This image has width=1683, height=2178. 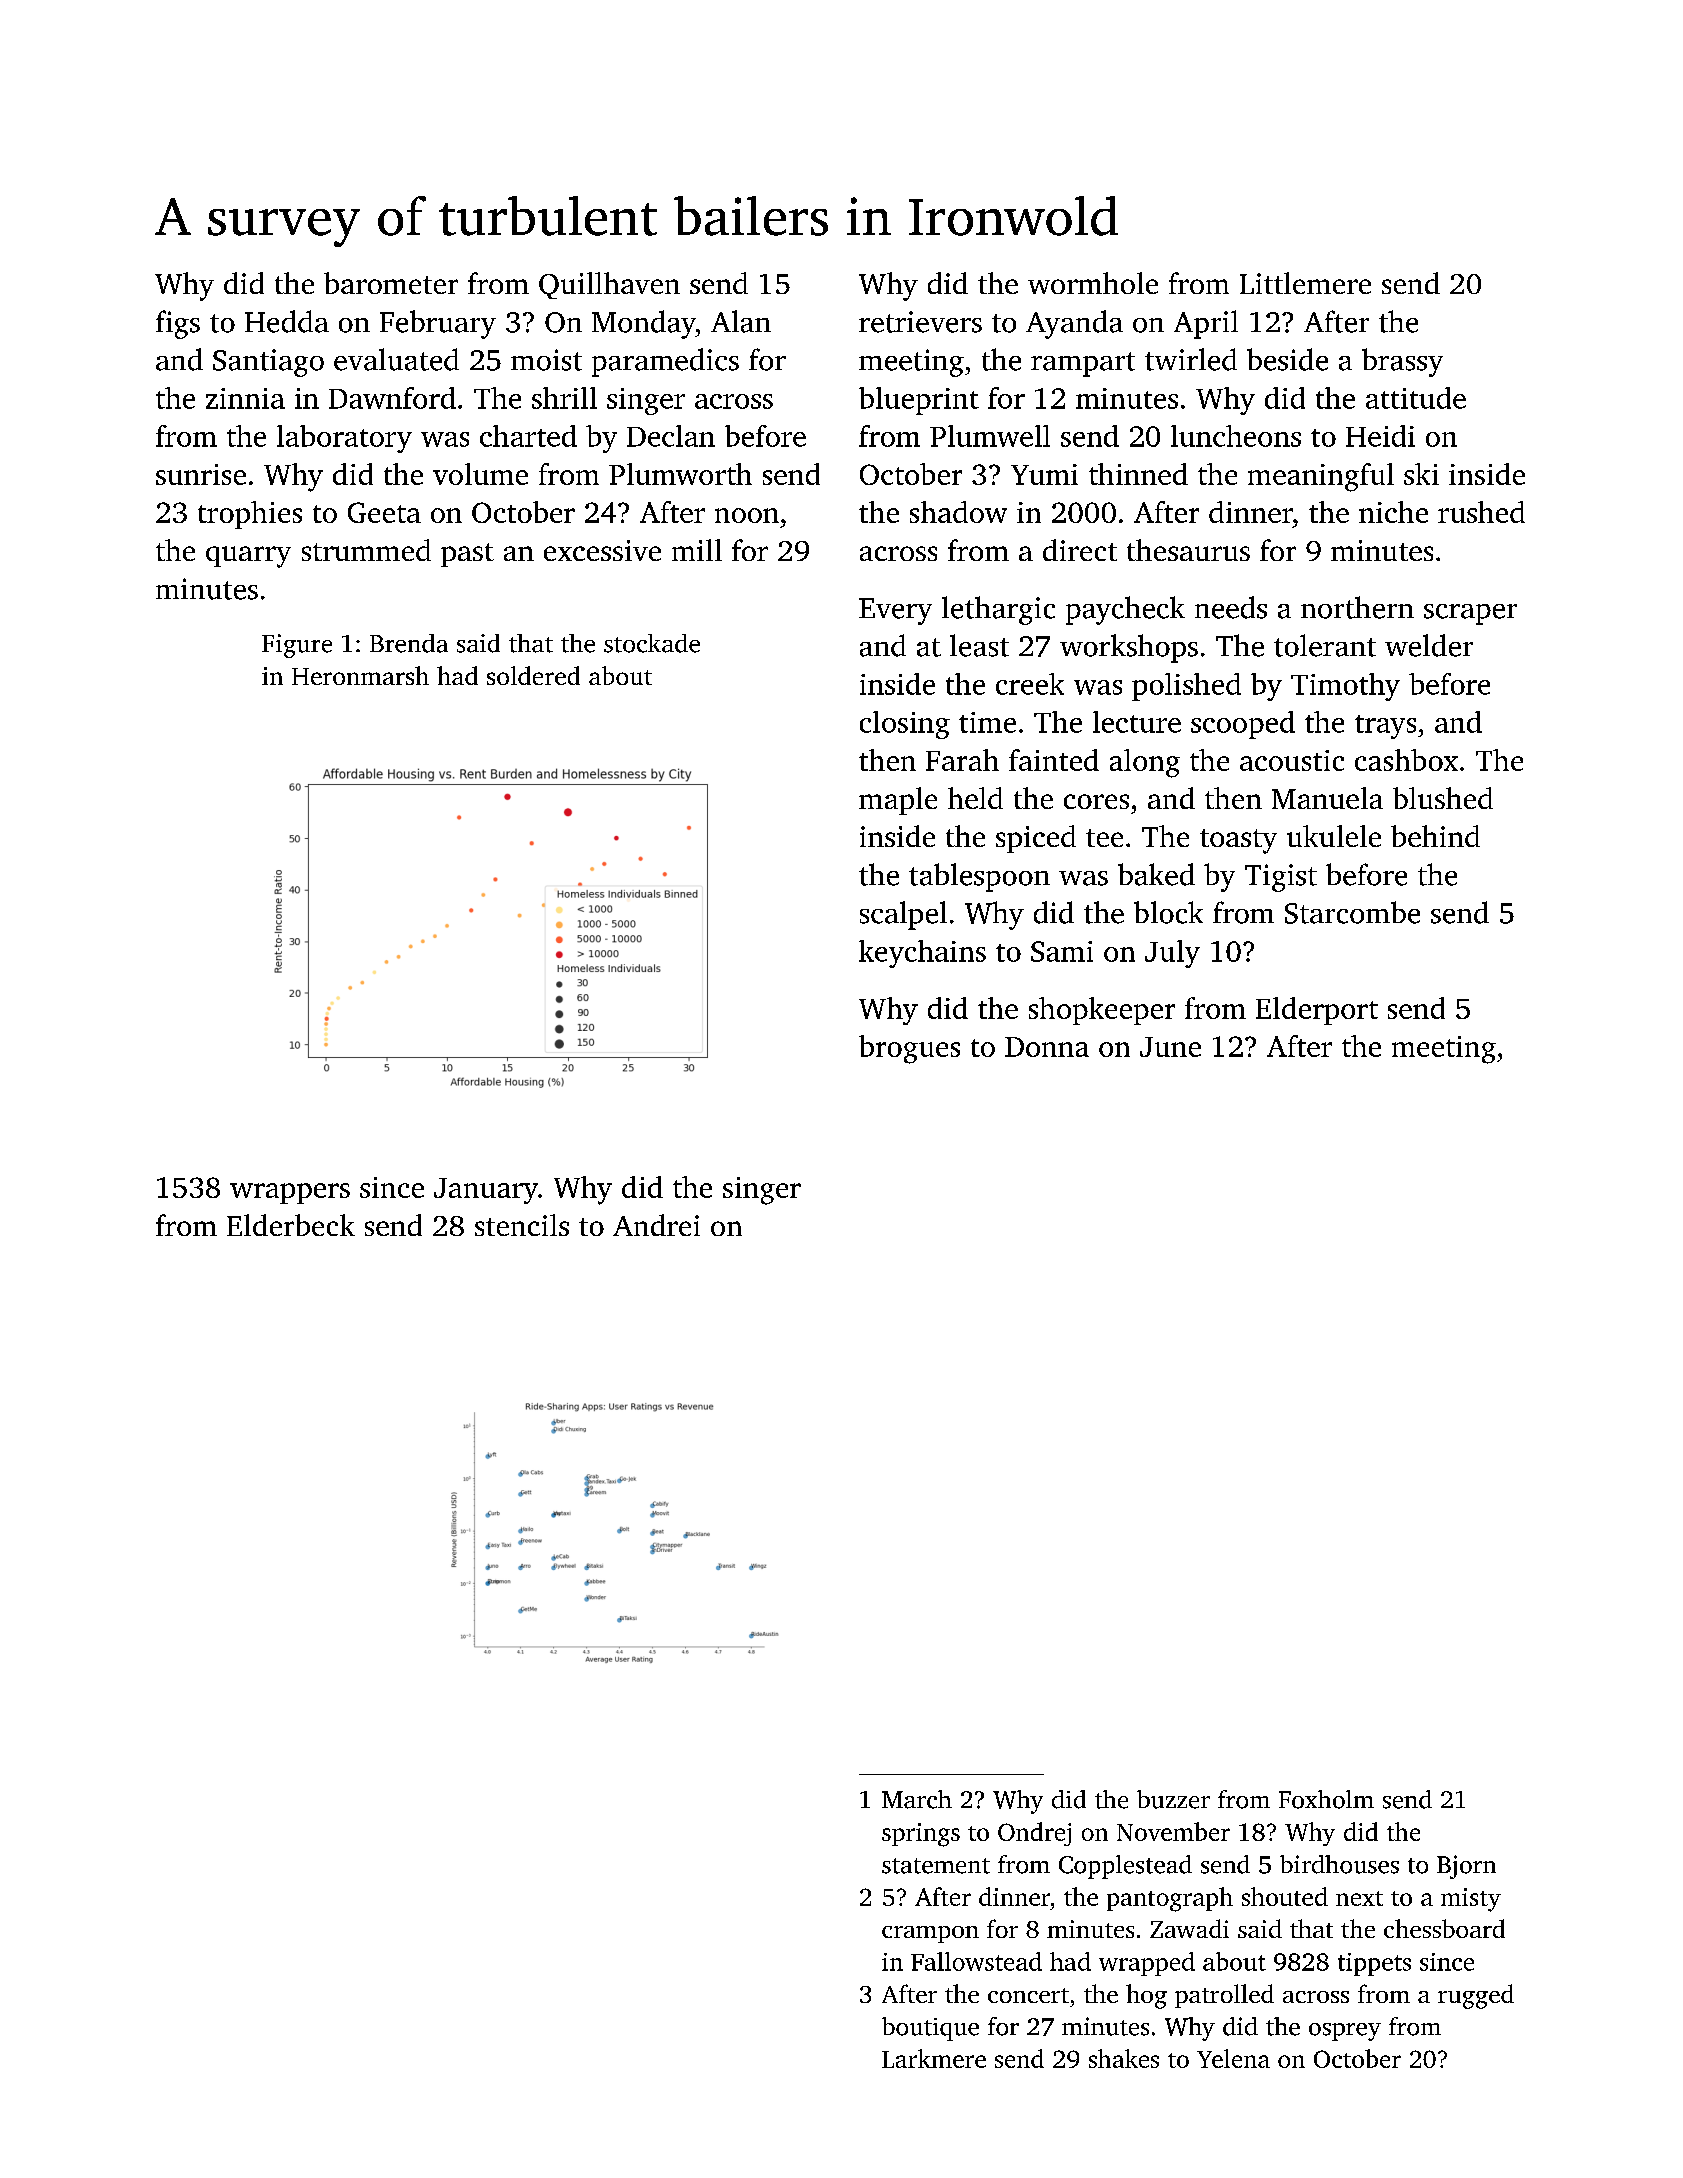 What do you see at coordinates (905, 725) in the image?
I see `closing` at bounding box center [905, 725].
